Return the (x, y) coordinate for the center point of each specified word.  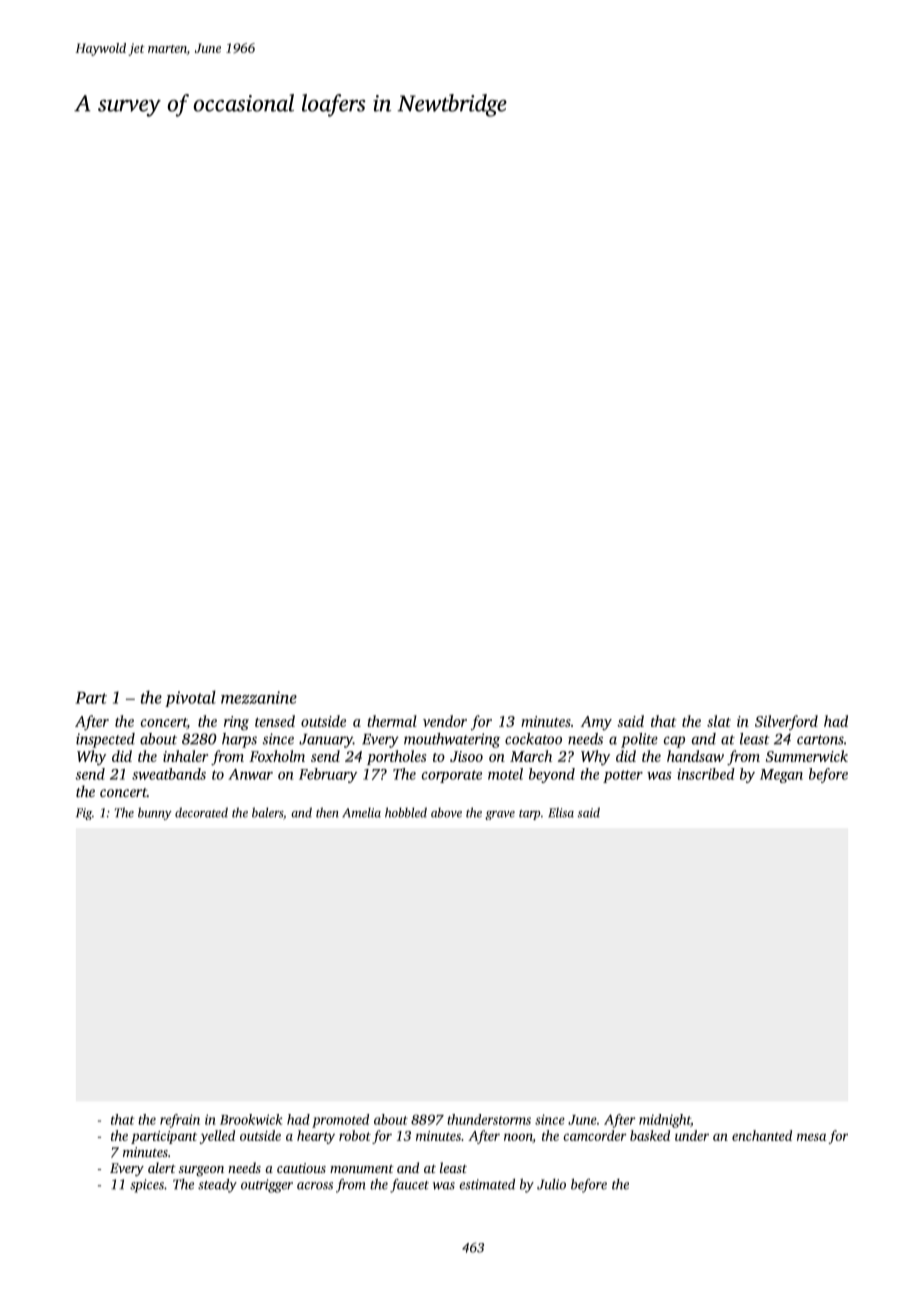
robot (355, 1135)
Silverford (786, 722)
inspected (105, 740)
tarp (529, 815)
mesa (811, 1137)
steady (217, 1186)
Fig (84, 814)
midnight (665, 1121)
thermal (392, 721)
